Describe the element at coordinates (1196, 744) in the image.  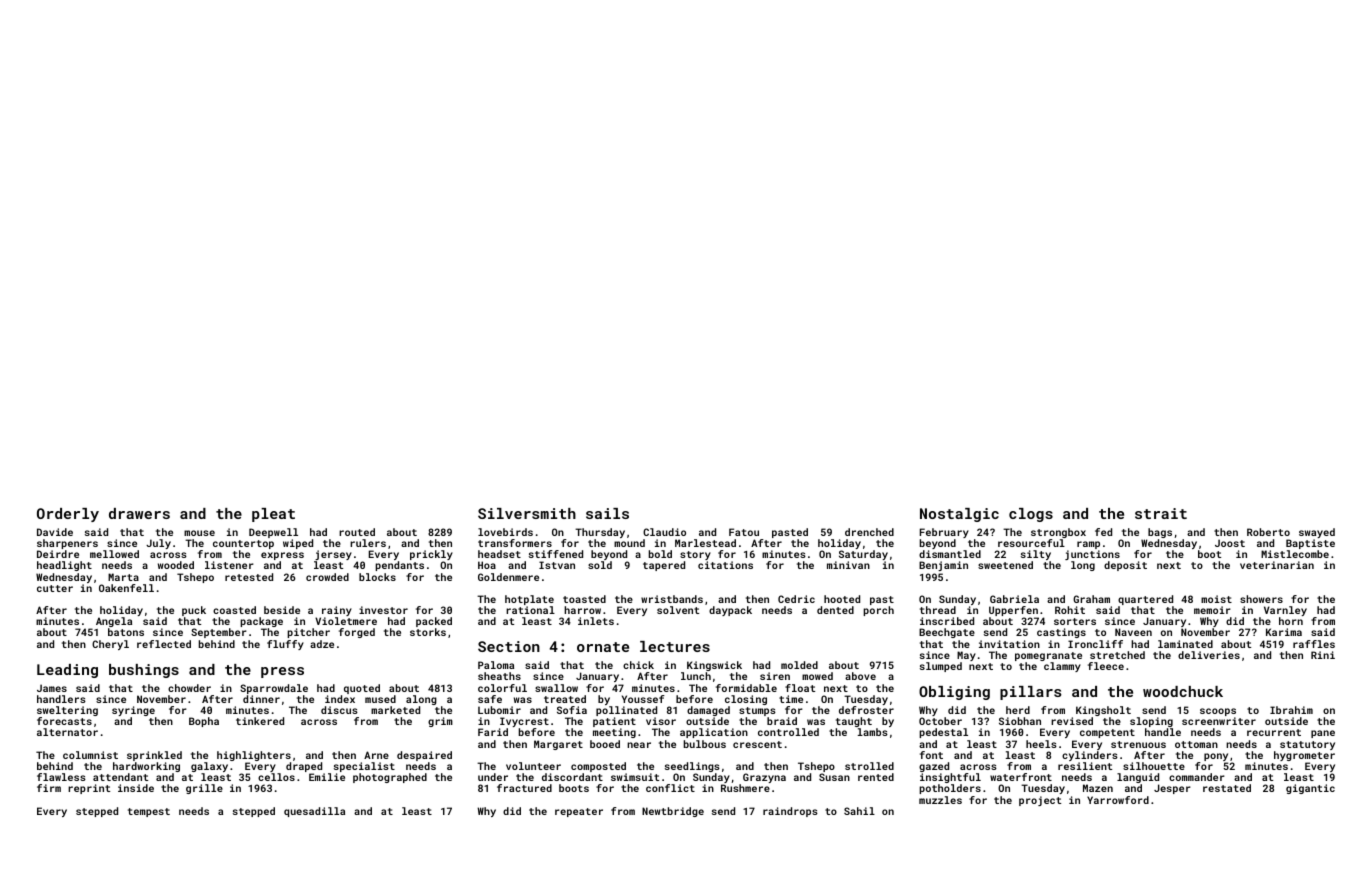
I see `ottoman` at that location.
